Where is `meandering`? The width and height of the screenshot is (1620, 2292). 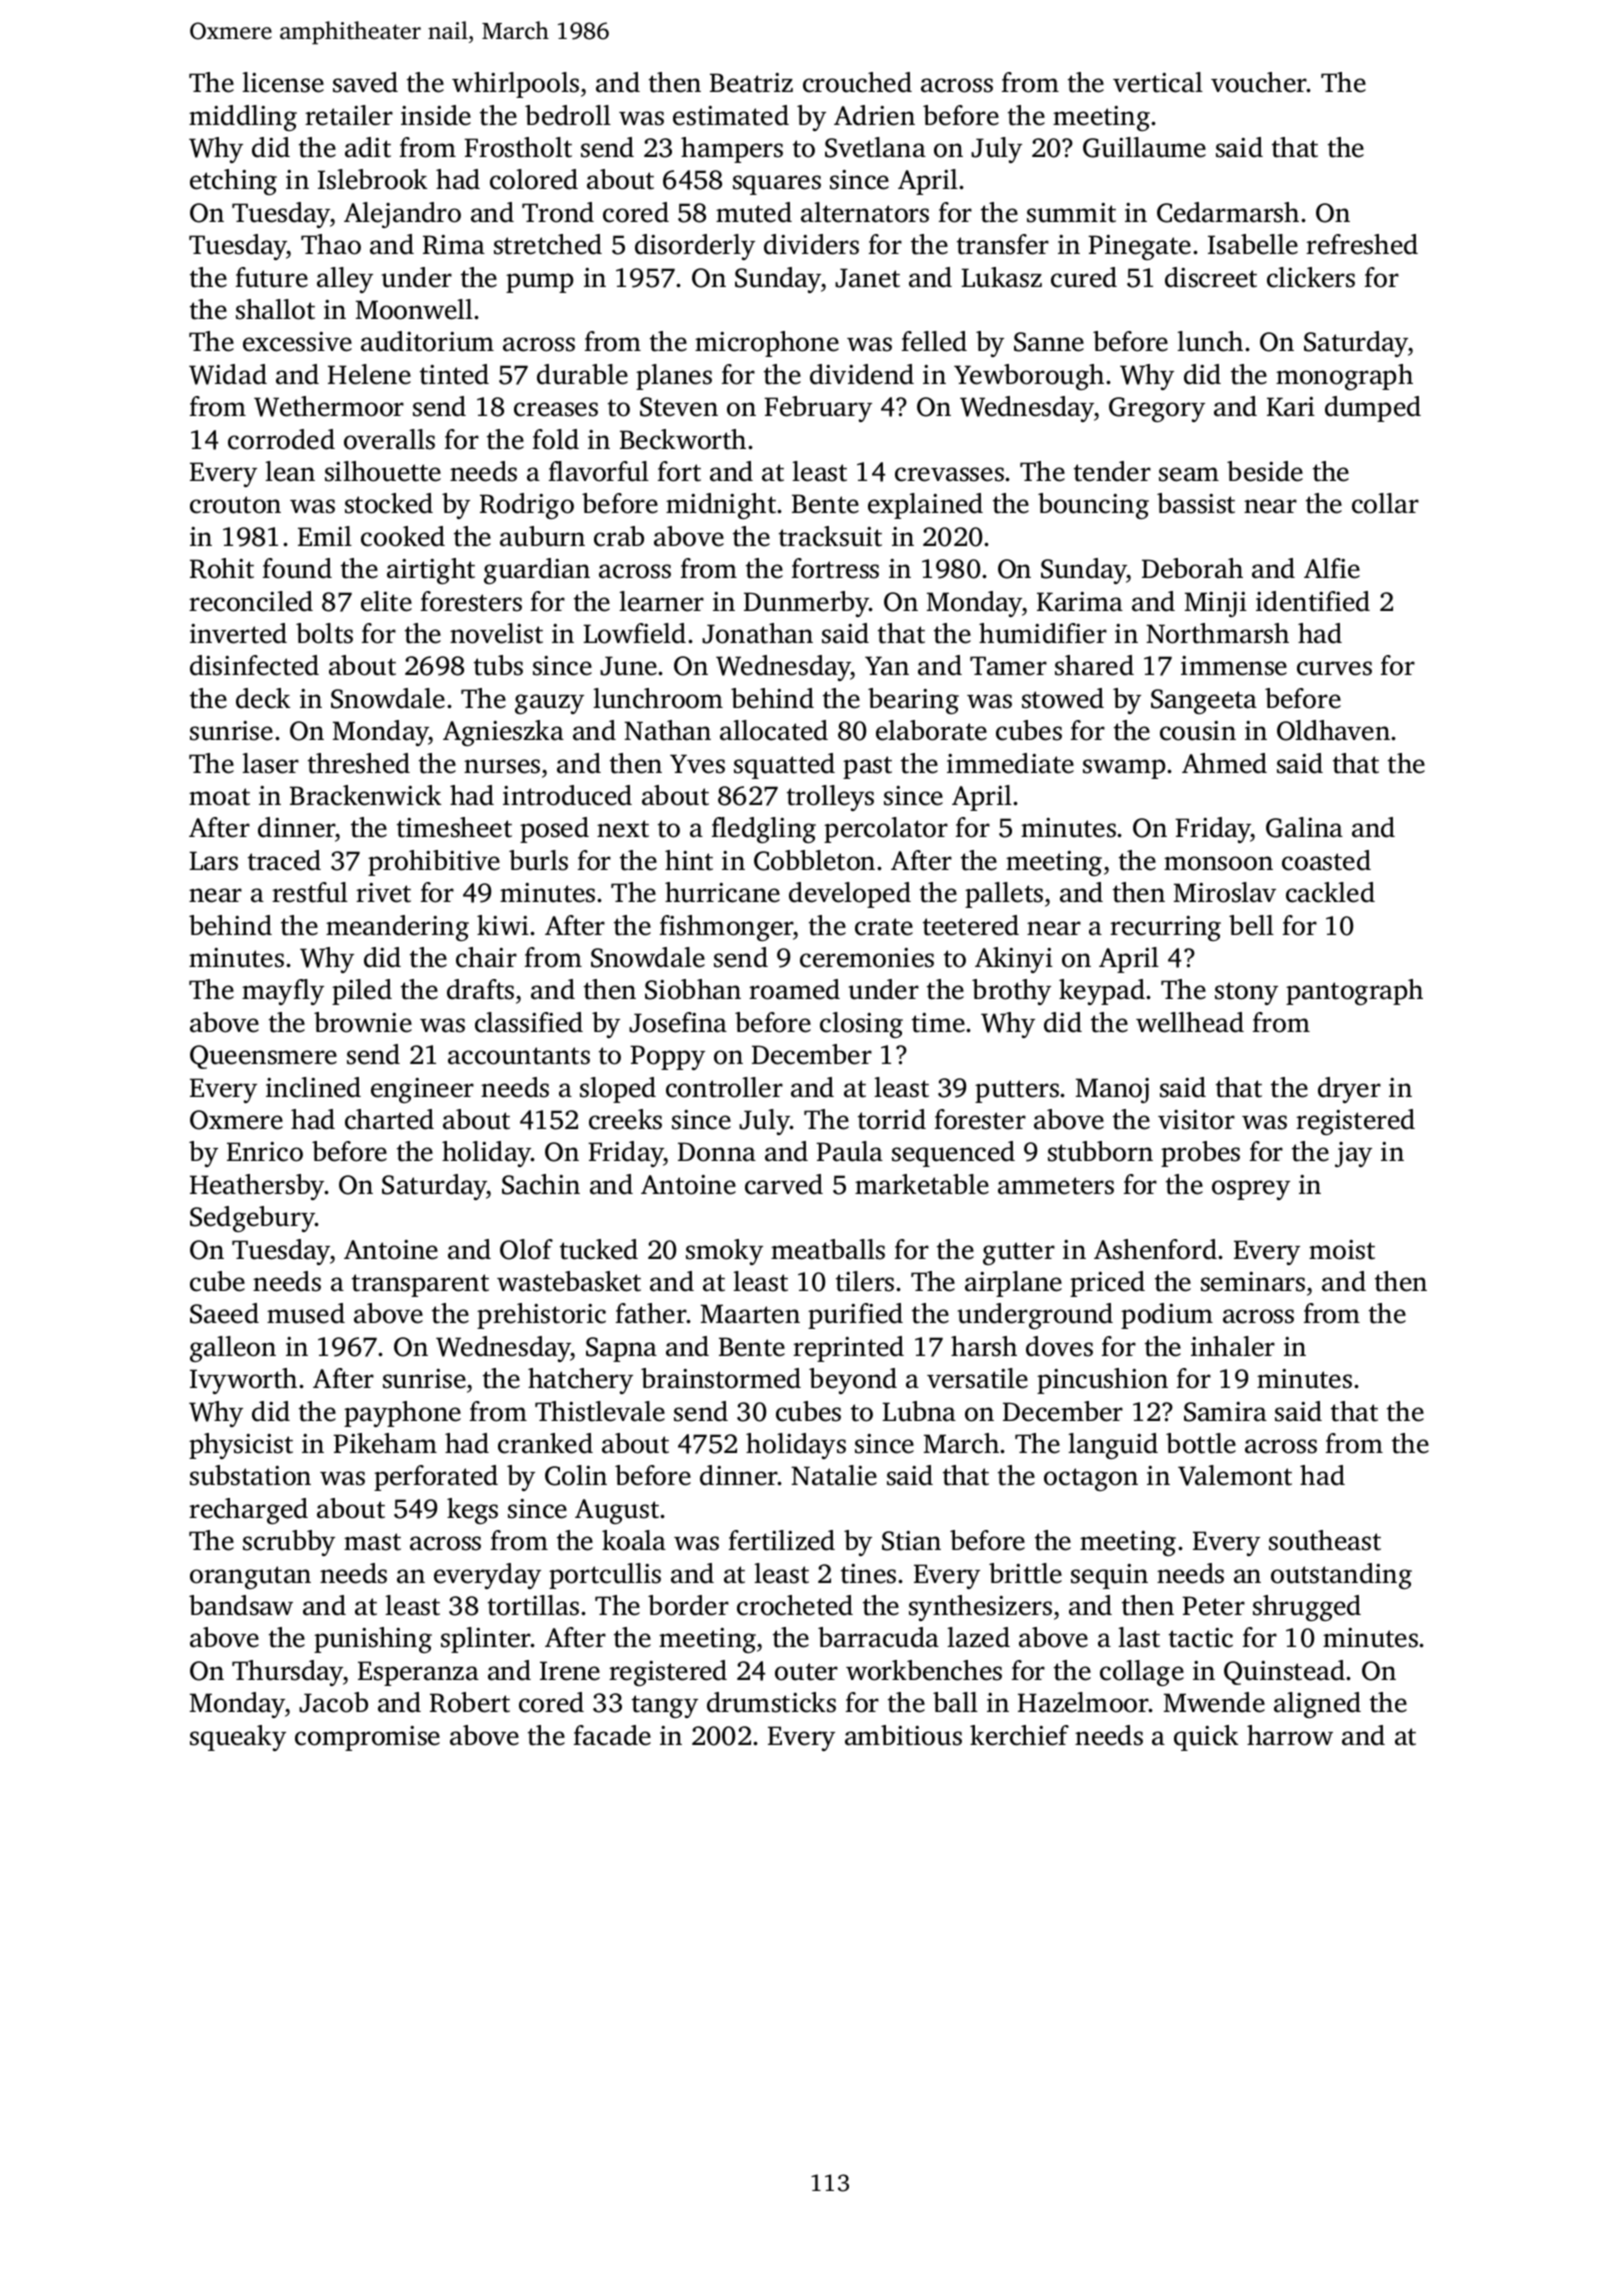 meandering is located at coordinates (397, 928).
